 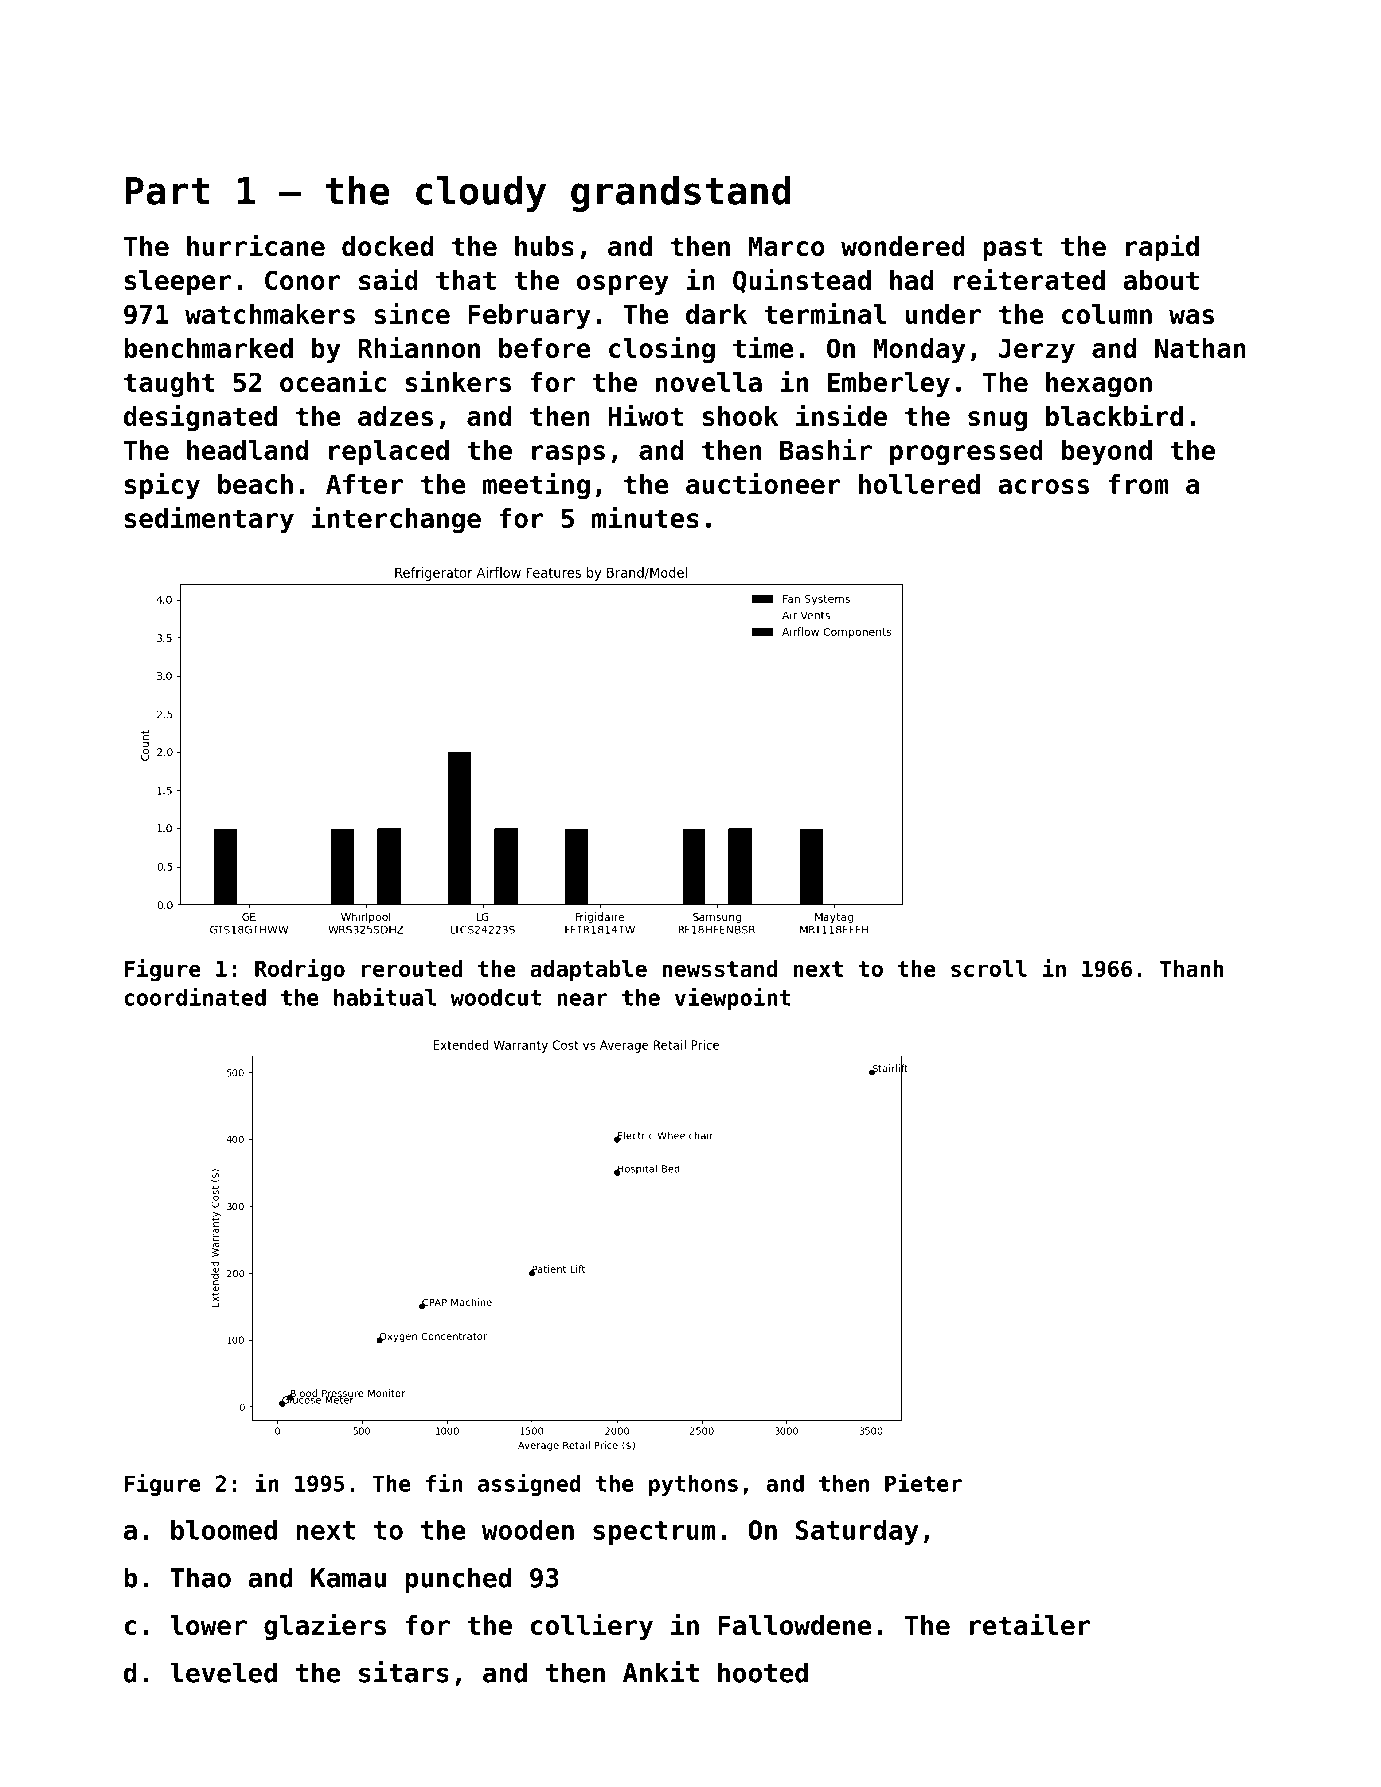 What do you see at coordinates (923, 1483) in the image?
I see `Pieter` at bounding box center [923, 1483].
